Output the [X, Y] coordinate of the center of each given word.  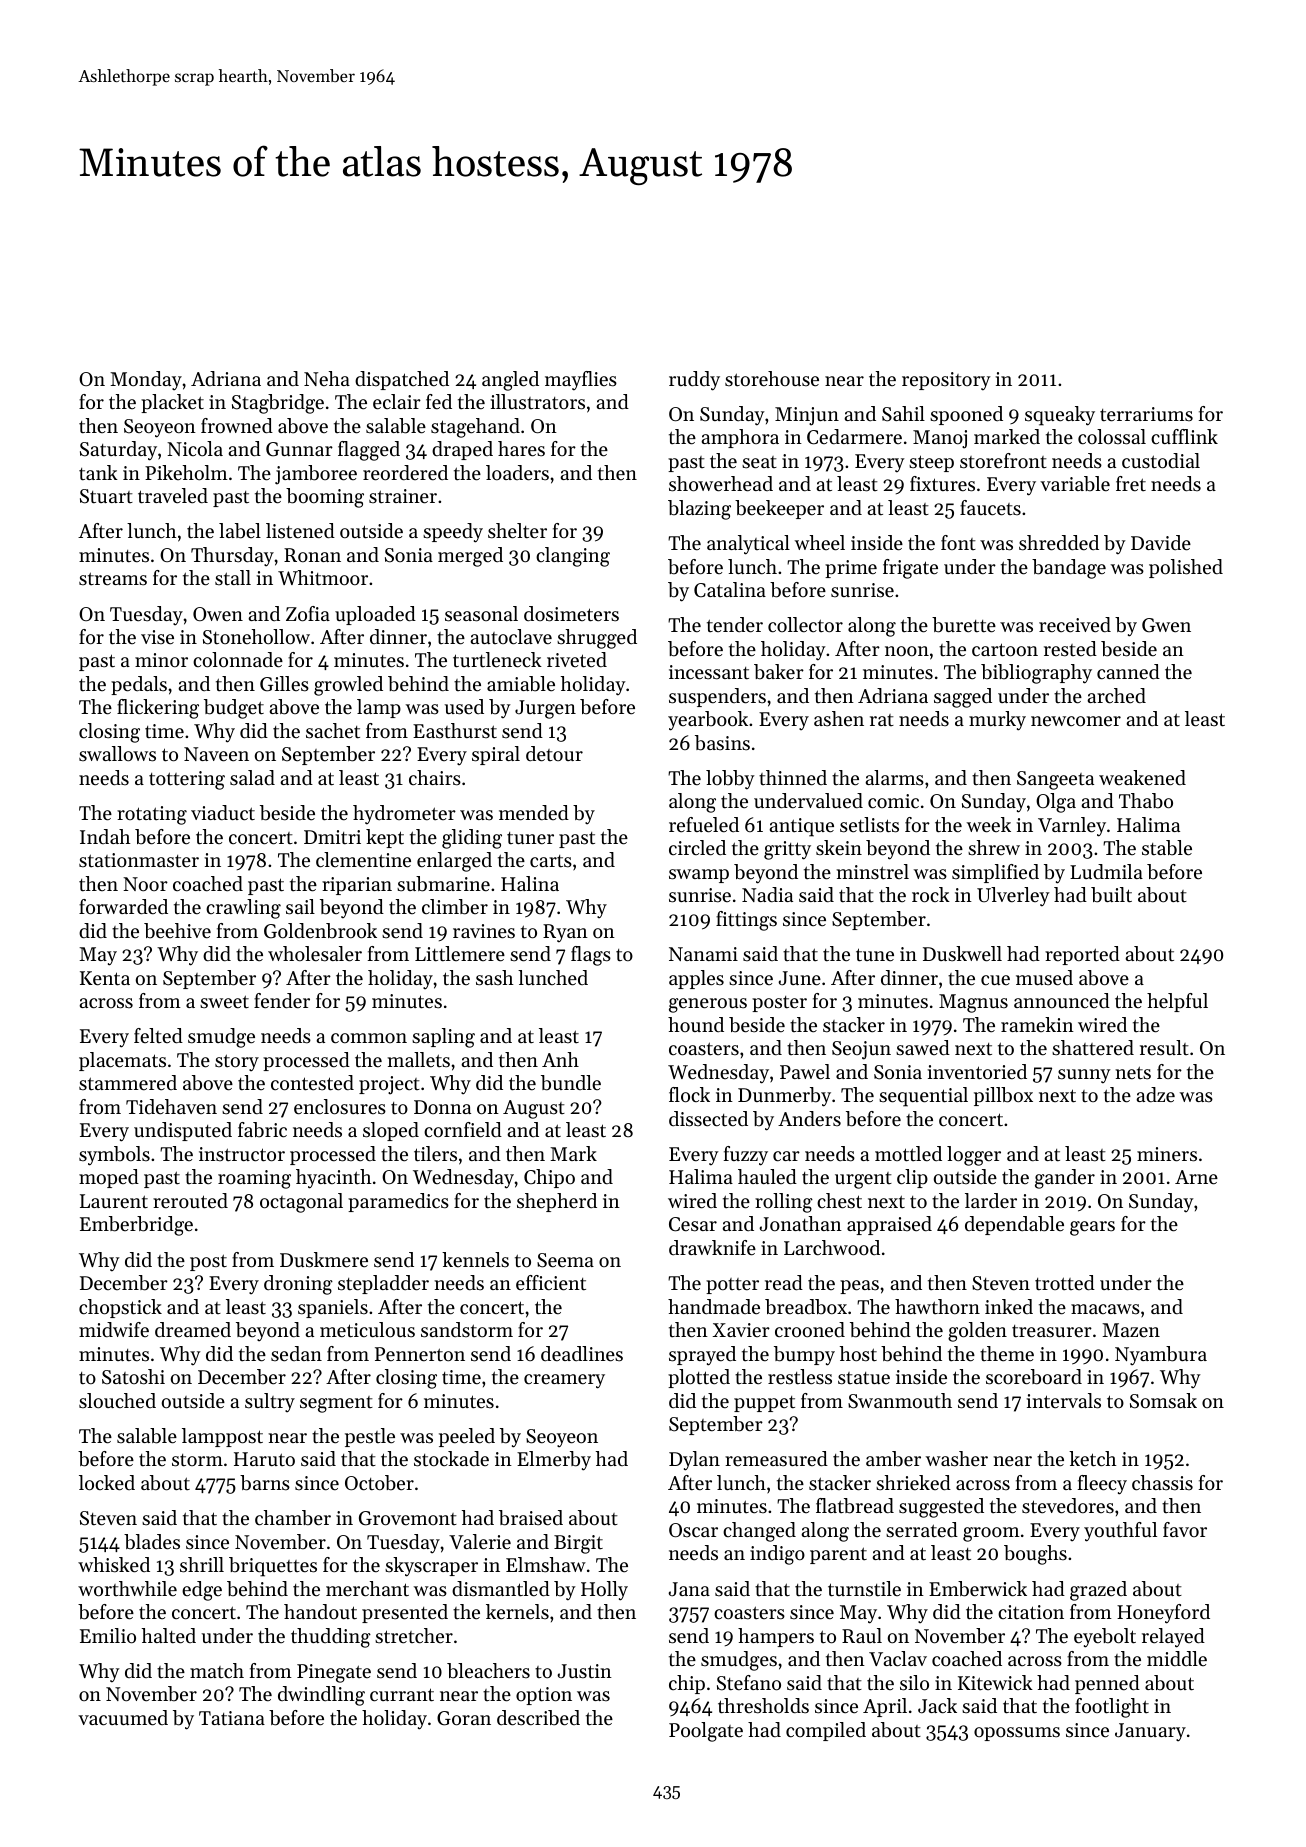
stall [233, 578]
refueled [704, 825]
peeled [467, 1437]
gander [1065, 1179]
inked [1009, 1307]
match [217, 1670]
